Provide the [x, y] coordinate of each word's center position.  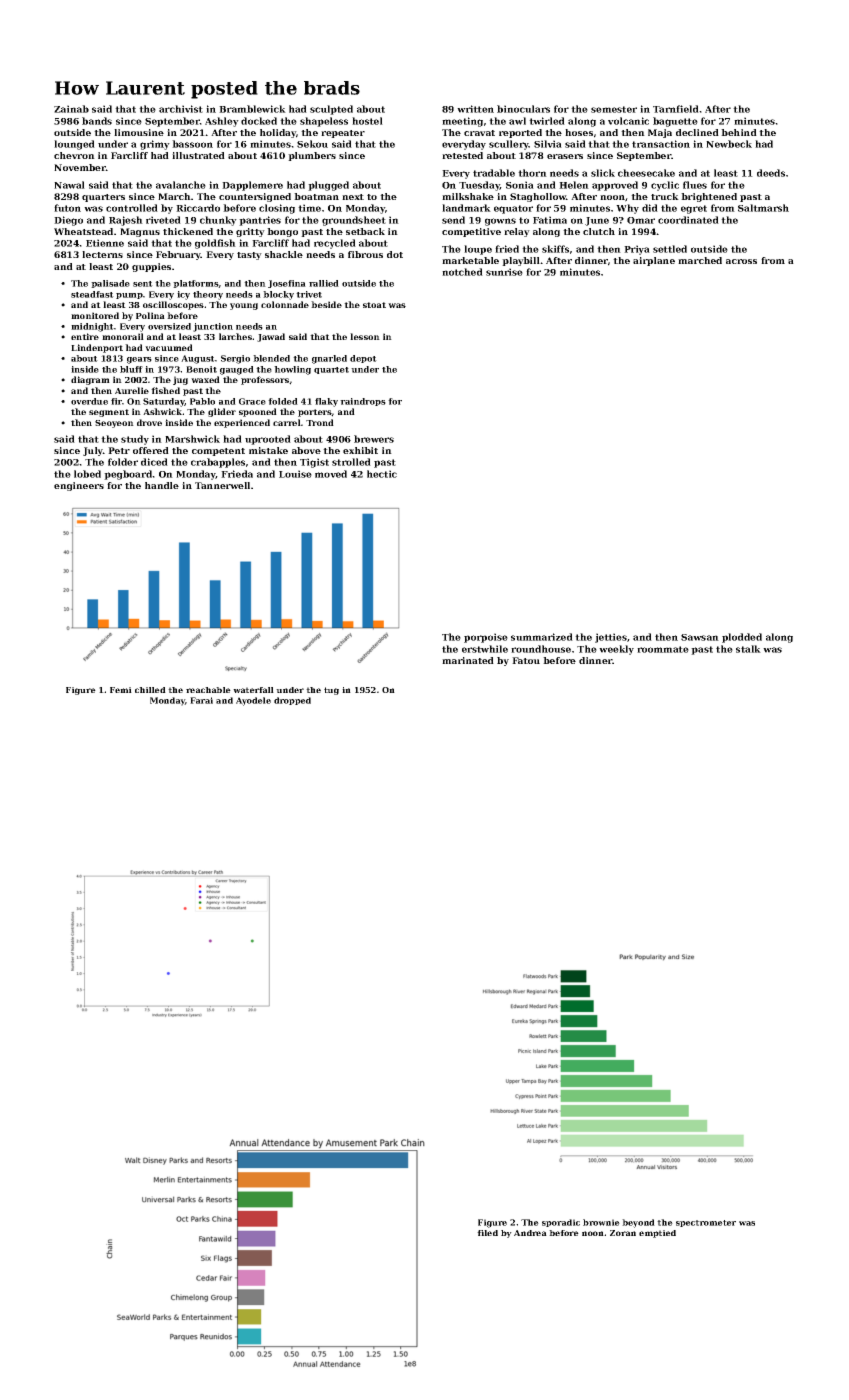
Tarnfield [676, 109]
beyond [638, 1223]
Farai [201, 700]
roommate [663, 649]
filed [487, 1233]
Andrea [530, 1233]
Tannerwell [222, 485]
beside [326, 304]
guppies [151, 267]
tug [331, 691]
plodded [742, 638]
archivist [181, 109]
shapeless [324, 122]
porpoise [486, 638]
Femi [121, 690]
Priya [637, 250]
